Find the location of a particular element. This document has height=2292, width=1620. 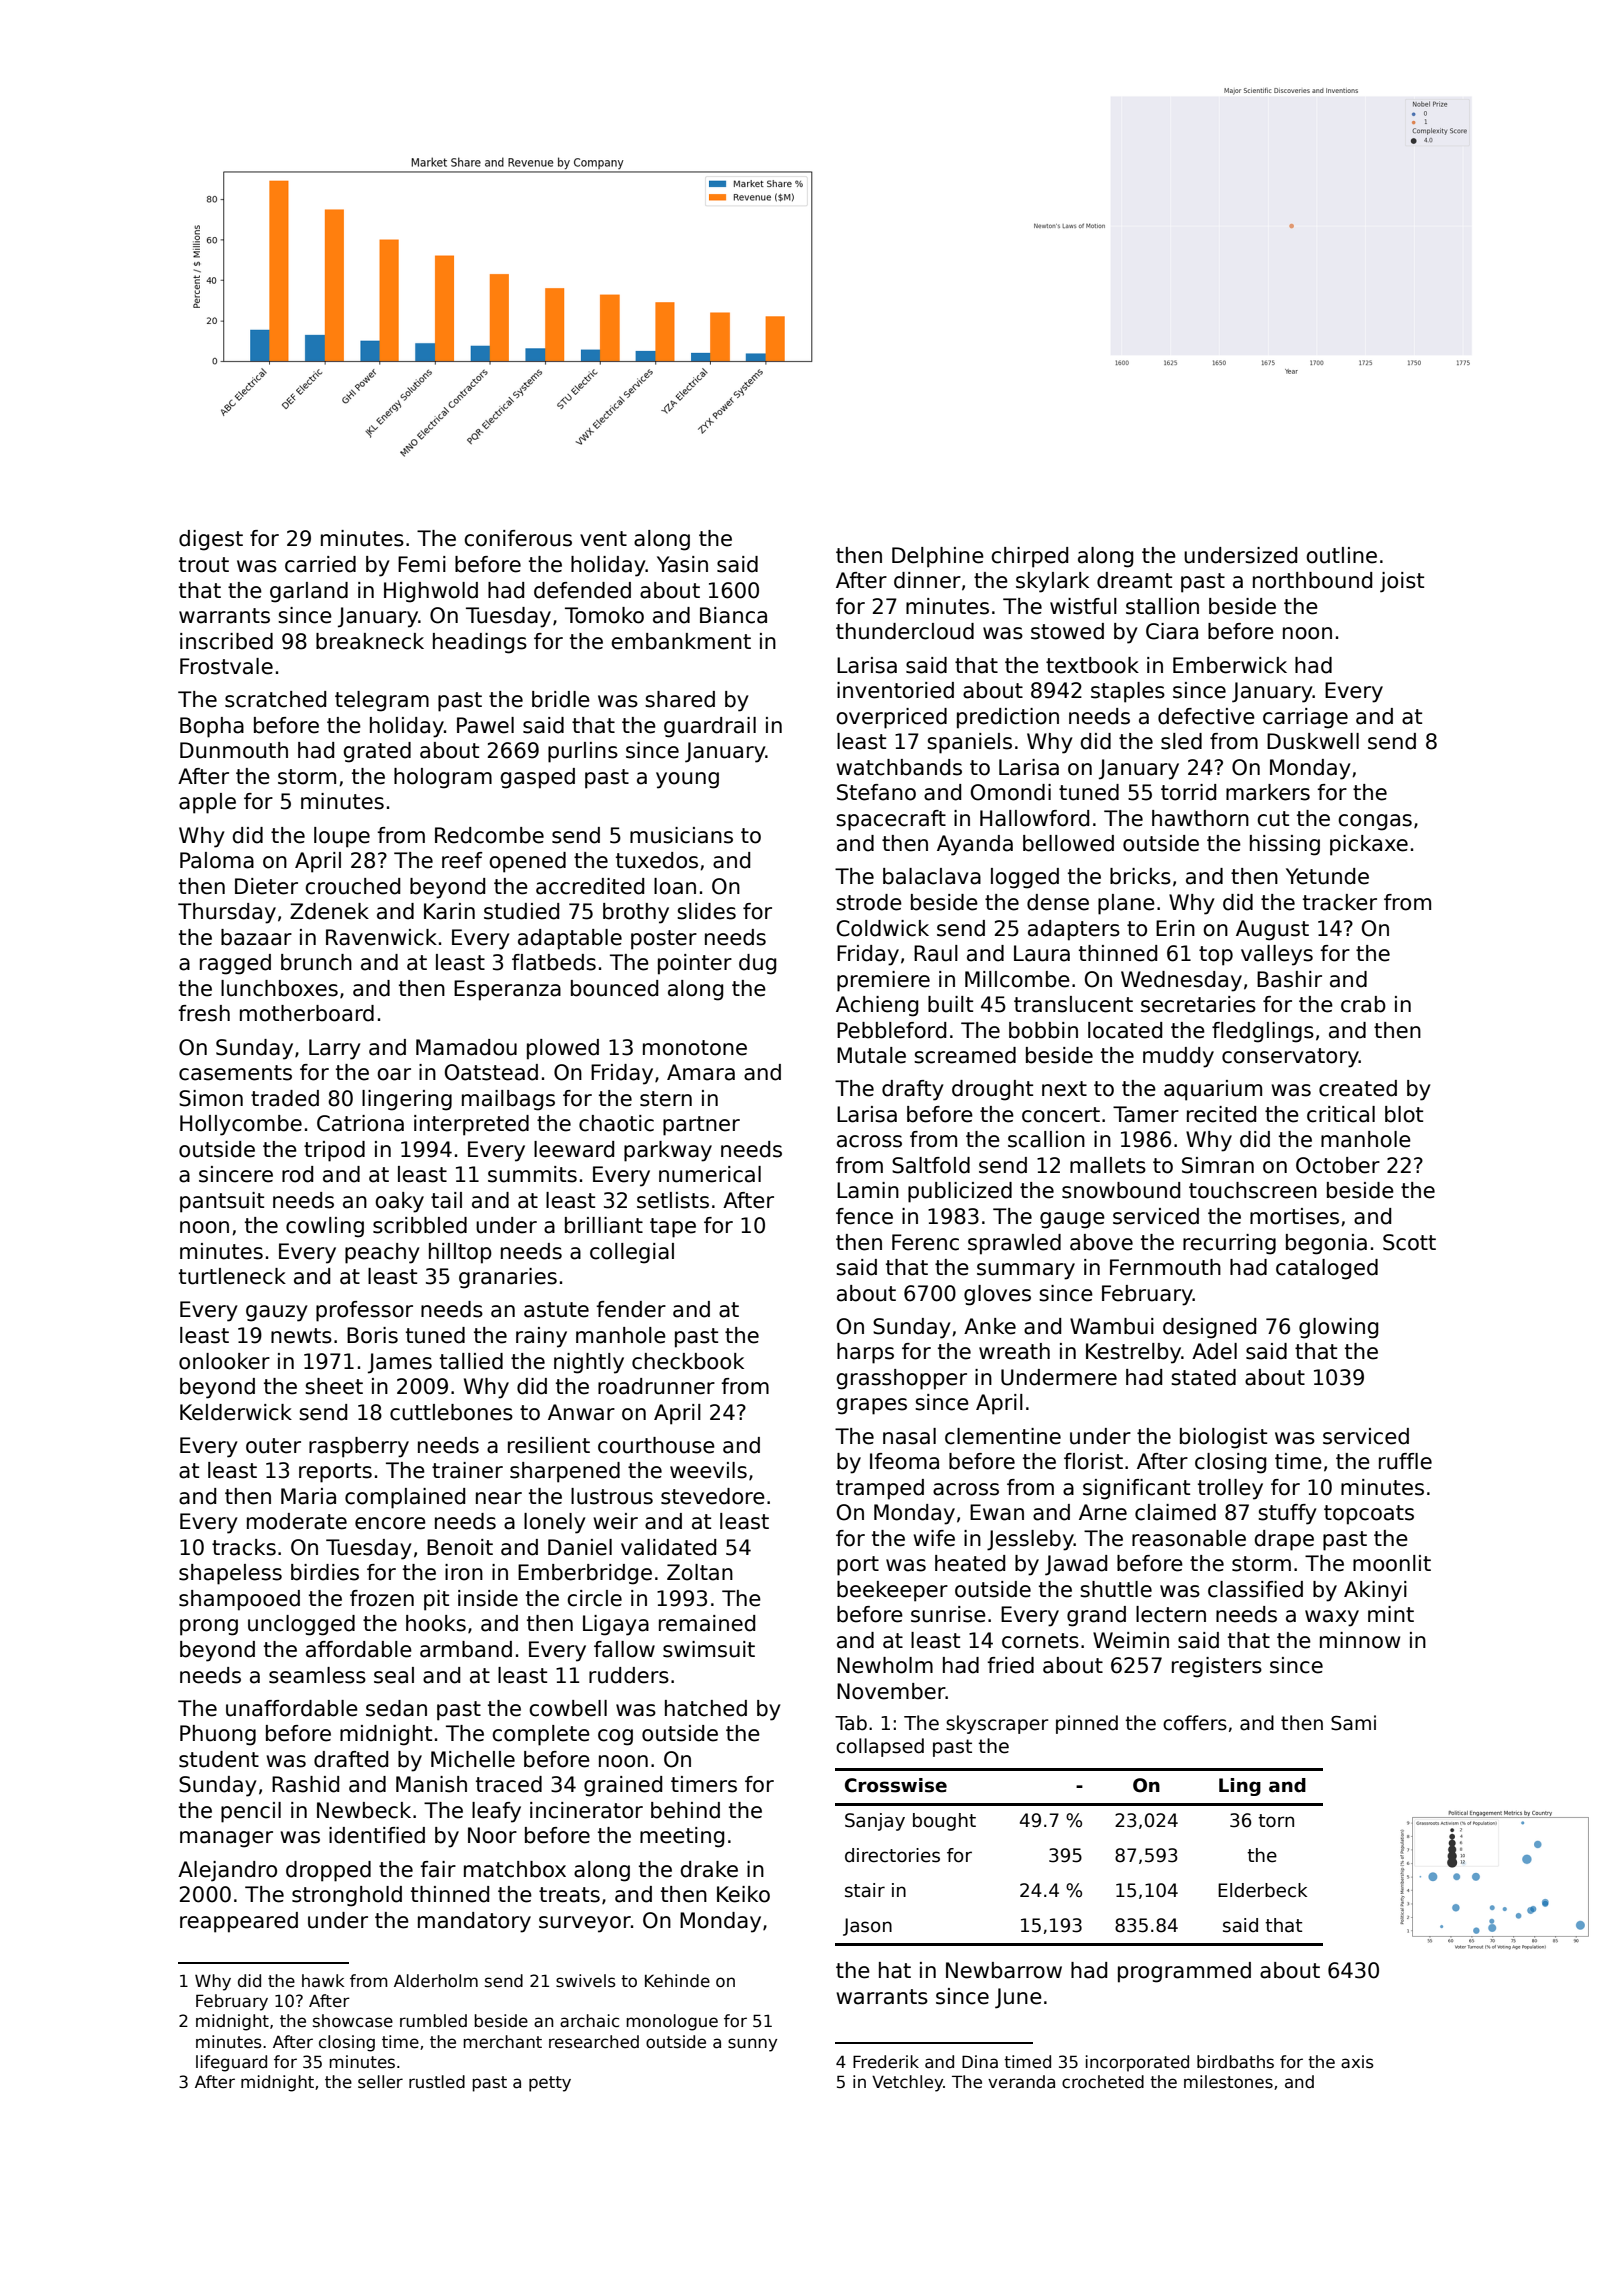

watchbands is located at coordinates (899, 767).
